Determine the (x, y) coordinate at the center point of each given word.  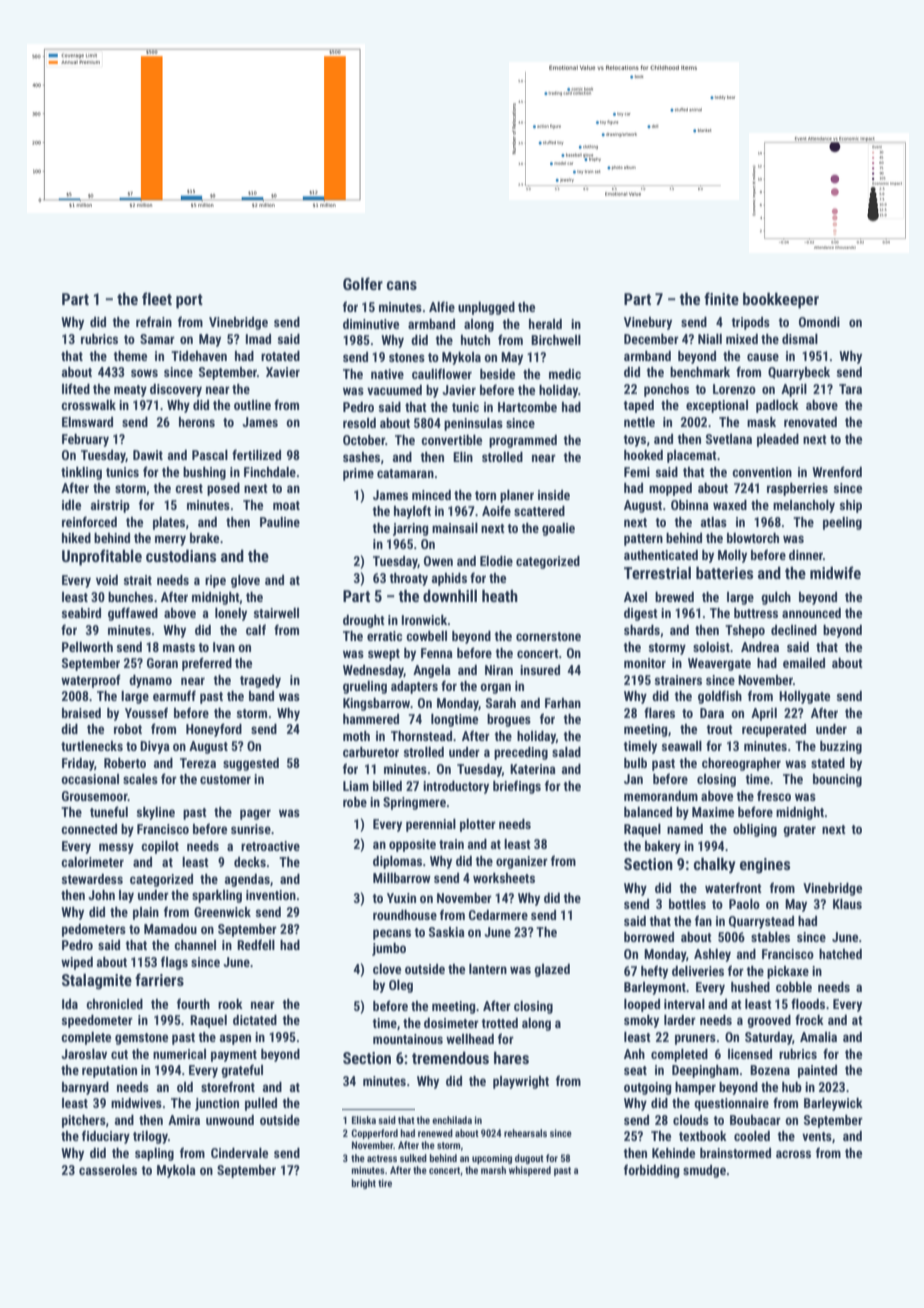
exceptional (717, 406)
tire (385, 1183)
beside (497, 374)
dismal (800, 339)
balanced (648, 812)
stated (828, 763)
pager (255, 814)
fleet (157, 298)
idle (71, 505)
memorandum (661, 796)
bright (364, 1184)
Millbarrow (402, 878)
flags (174, 963)
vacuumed (394, 390)
